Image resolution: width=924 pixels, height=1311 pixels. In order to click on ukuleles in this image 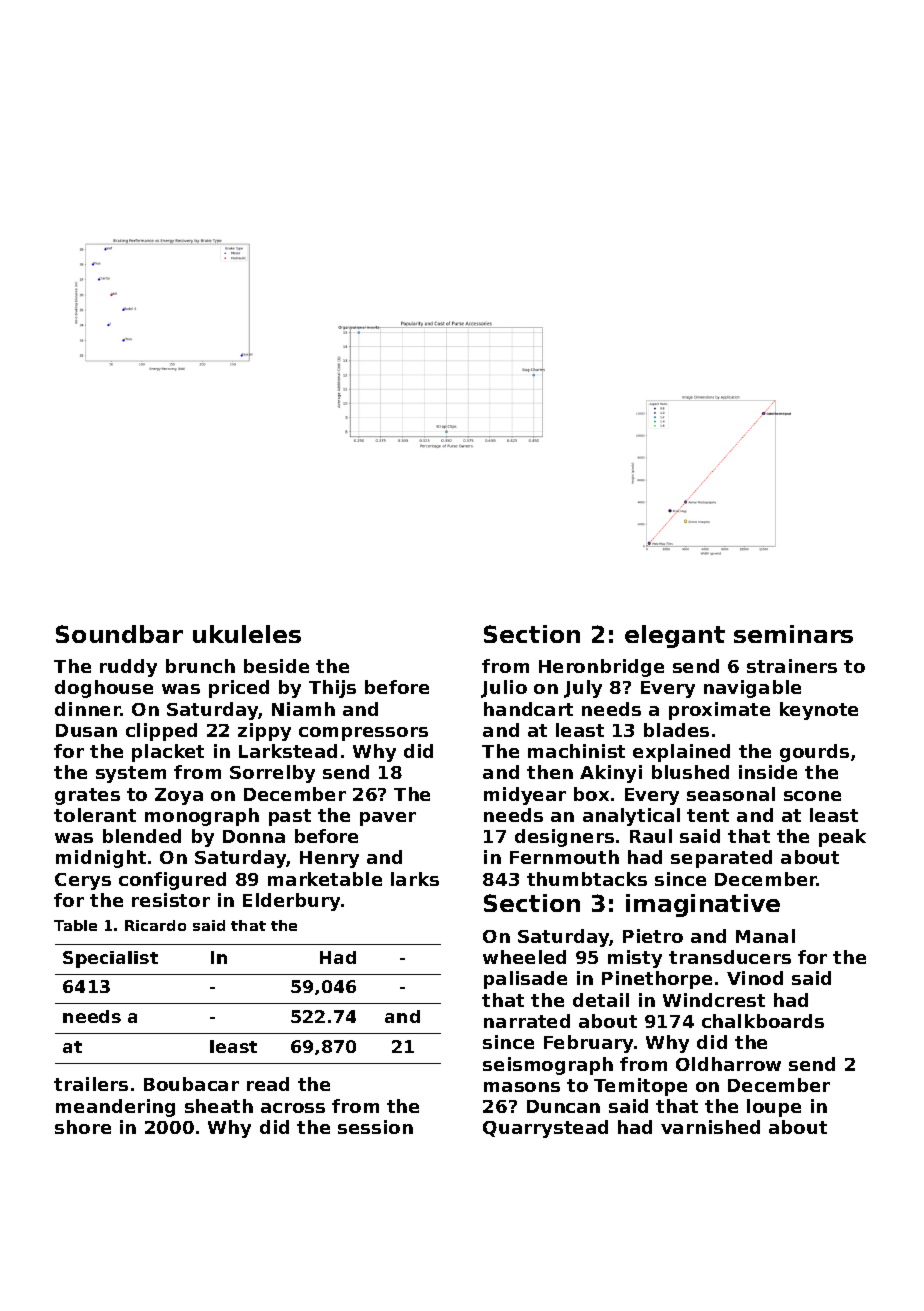, I will do `click(247, 634)`.
